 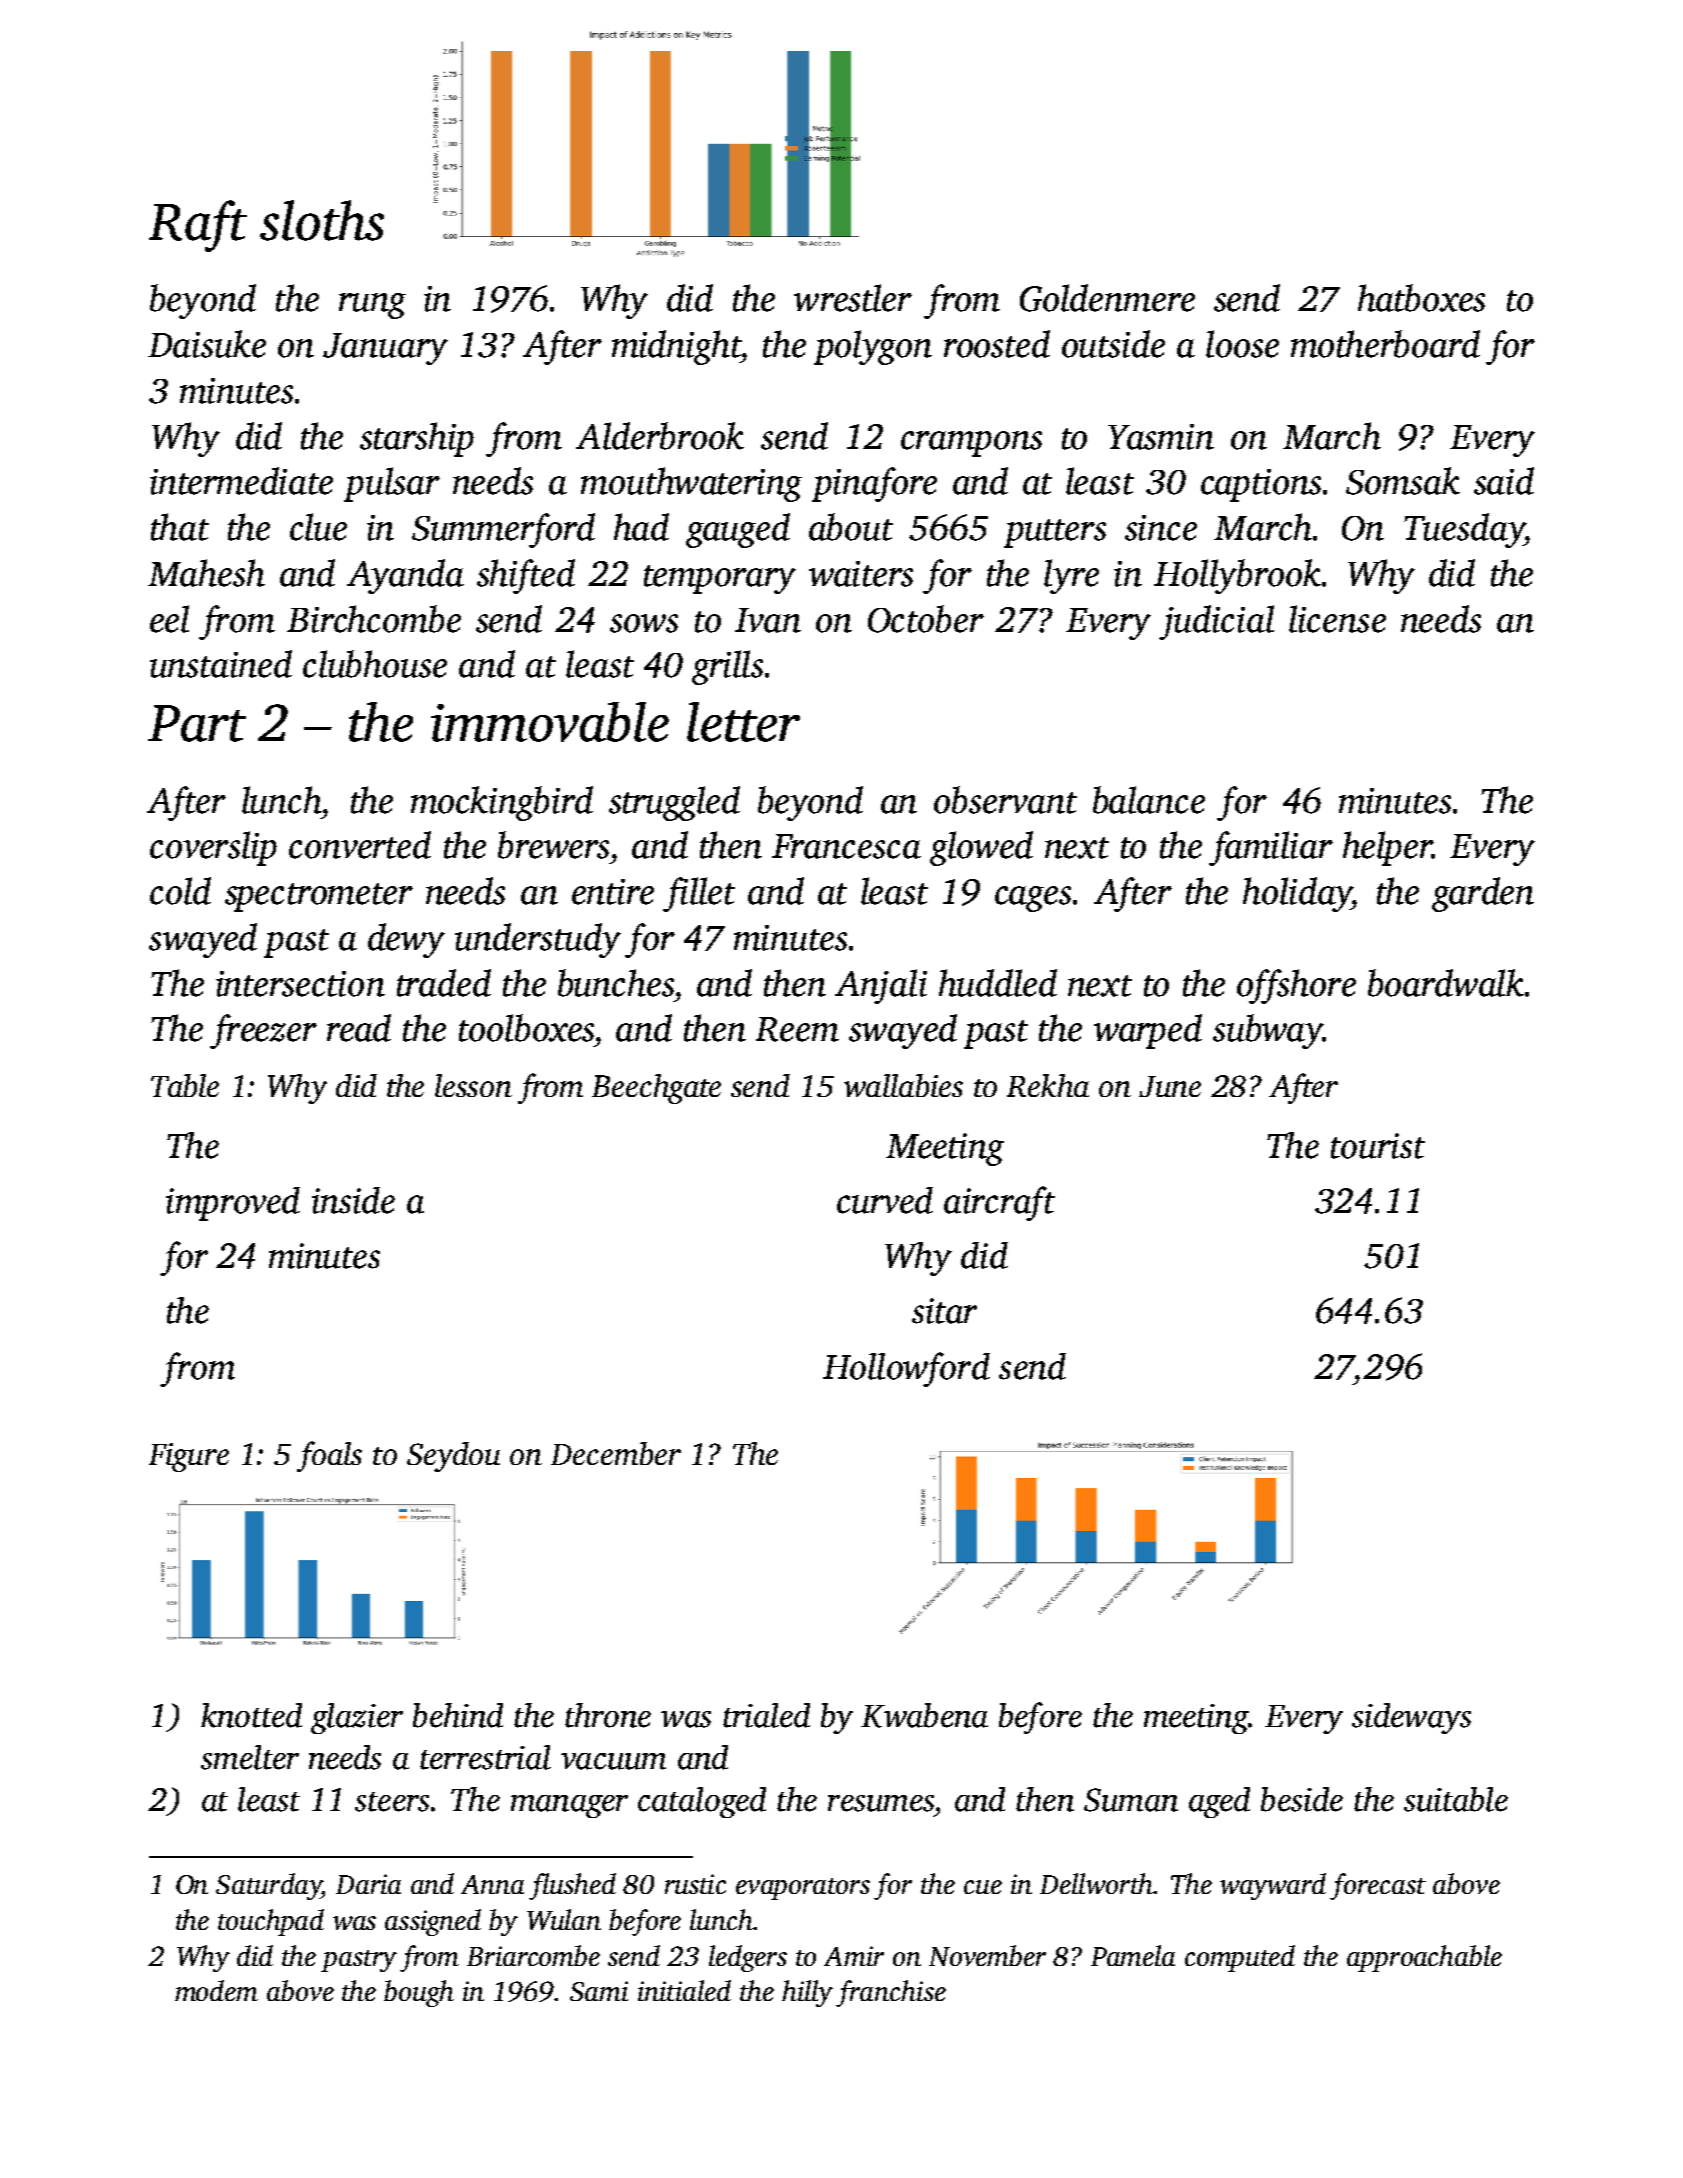 I want to click on Ayanda, so click(x=405, y=576).
